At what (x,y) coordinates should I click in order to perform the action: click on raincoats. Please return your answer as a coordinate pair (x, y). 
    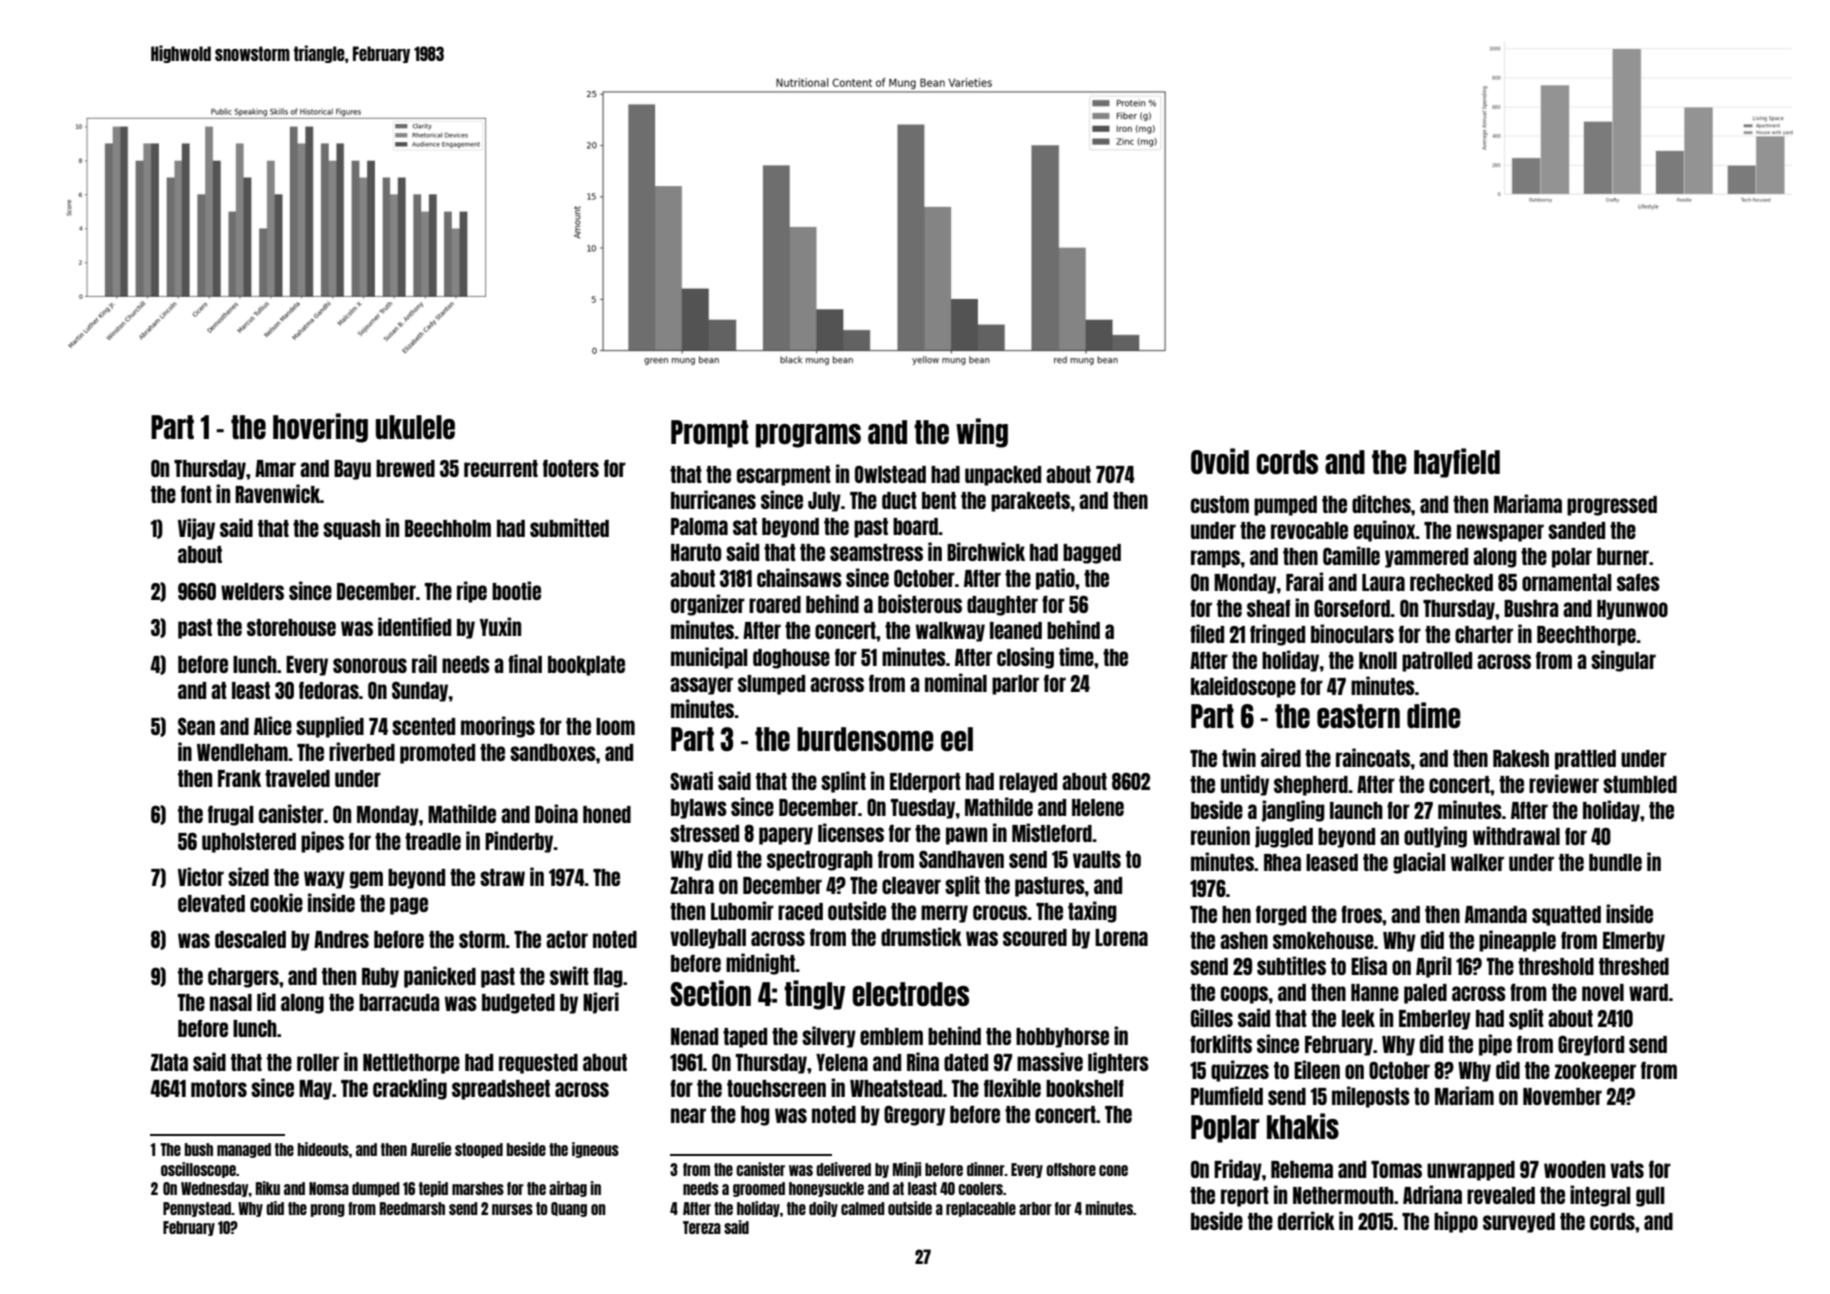
    Looking at the image, I should click on (1373, 757).
